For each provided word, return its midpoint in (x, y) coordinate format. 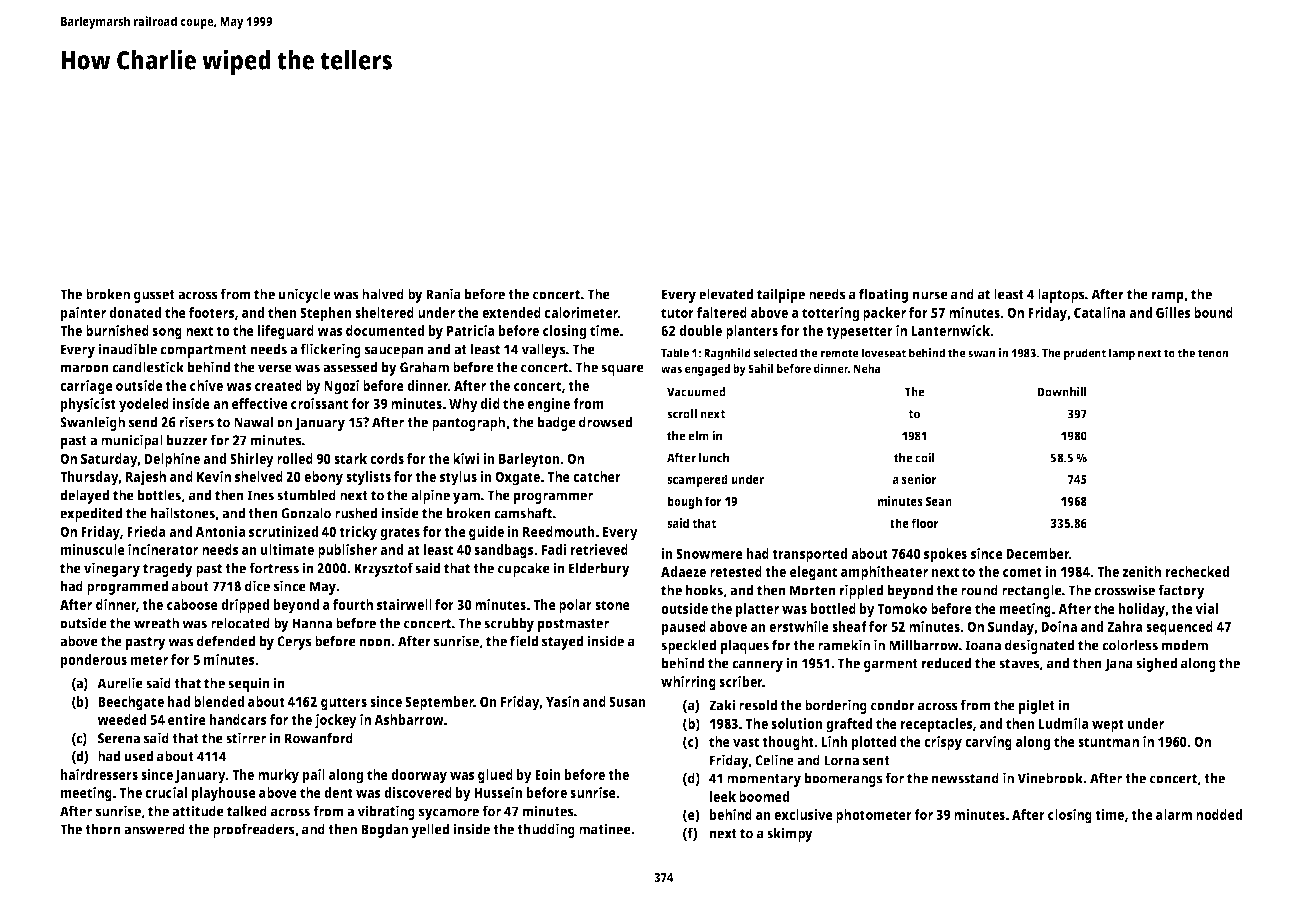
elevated (726, 294)
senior (919, 479)
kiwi (466, 458)
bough (684, 502)
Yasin (562, 701)
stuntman (1108, 742)
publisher (347, 551)
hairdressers (99, 774)
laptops (1061, 295)
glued (495, 776)
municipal (132, 441)
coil (925, 457)
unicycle (305, 295)
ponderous (94, 661)
